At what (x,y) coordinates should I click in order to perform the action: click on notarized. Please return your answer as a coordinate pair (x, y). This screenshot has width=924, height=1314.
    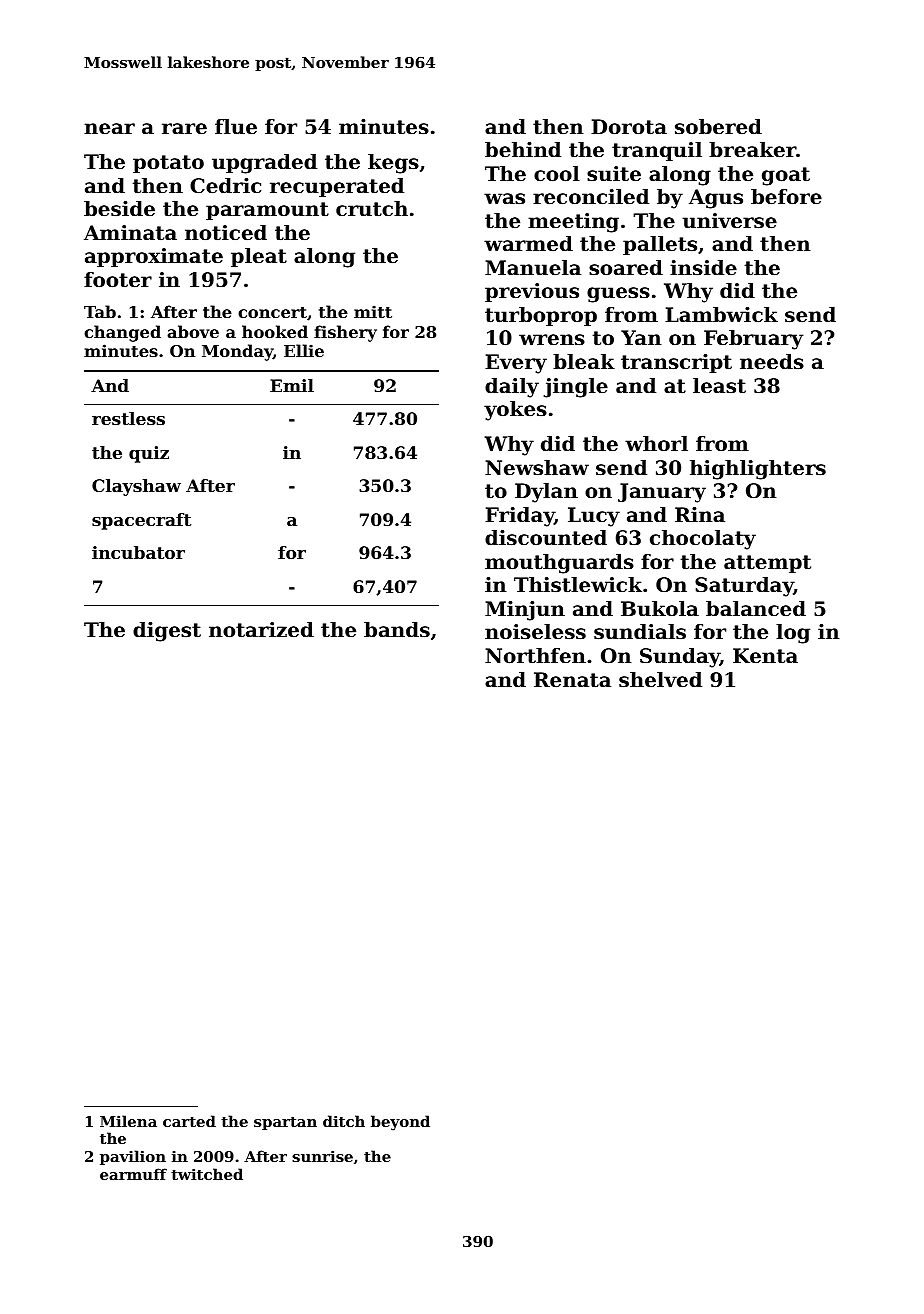
    Looking at the image, I should click on (261, 630).
